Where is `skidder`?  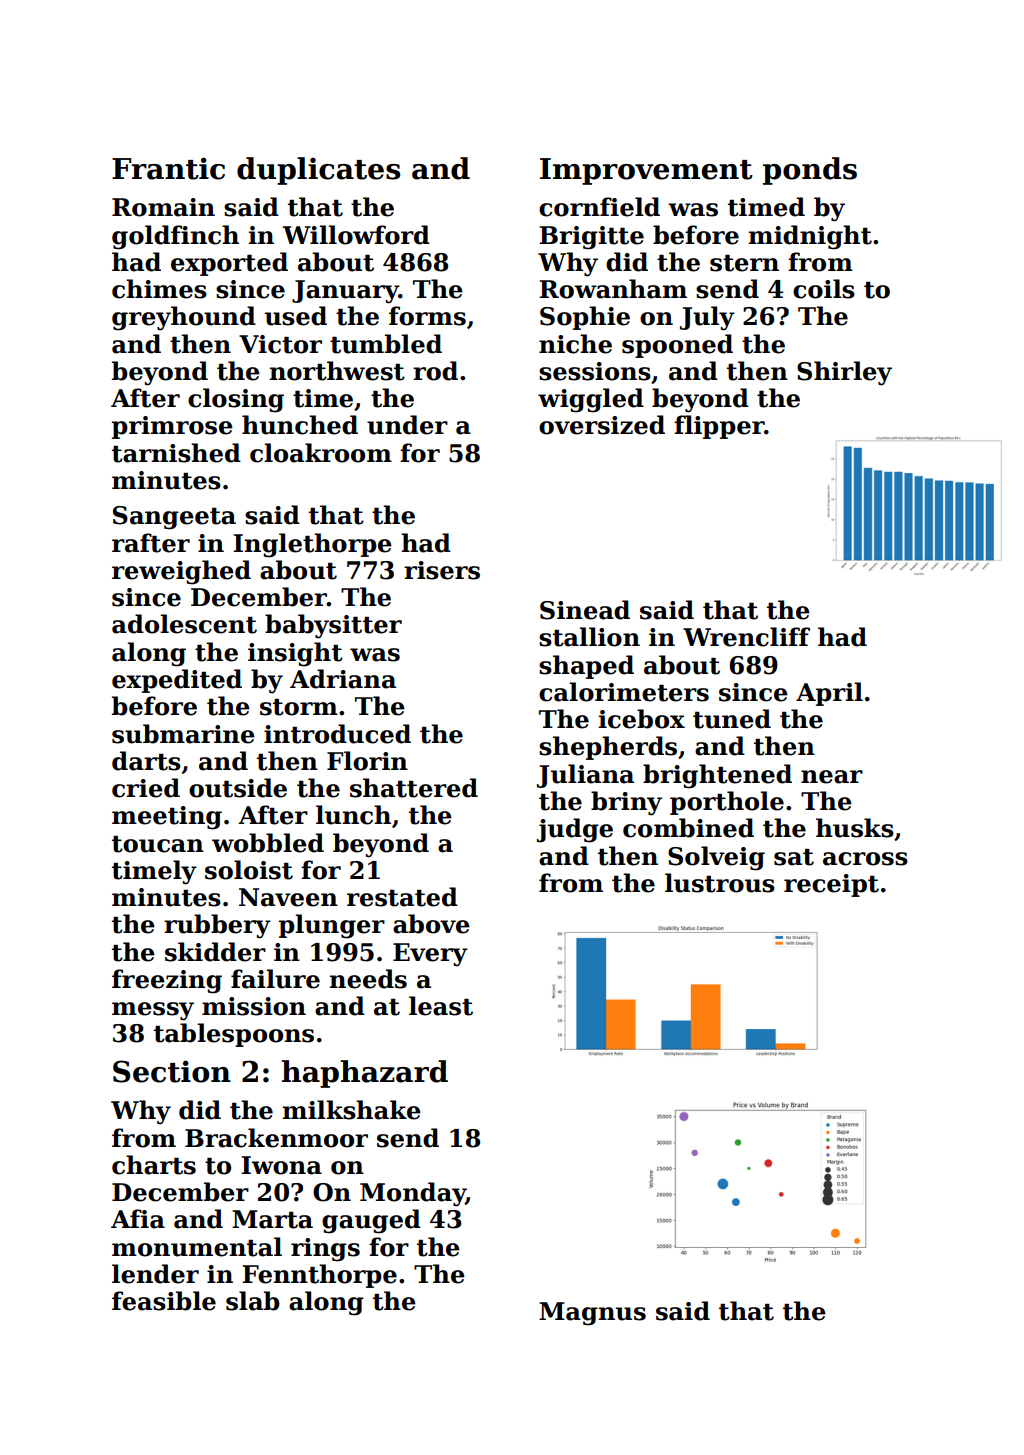
skidder is located at coordinates (215, 952).
